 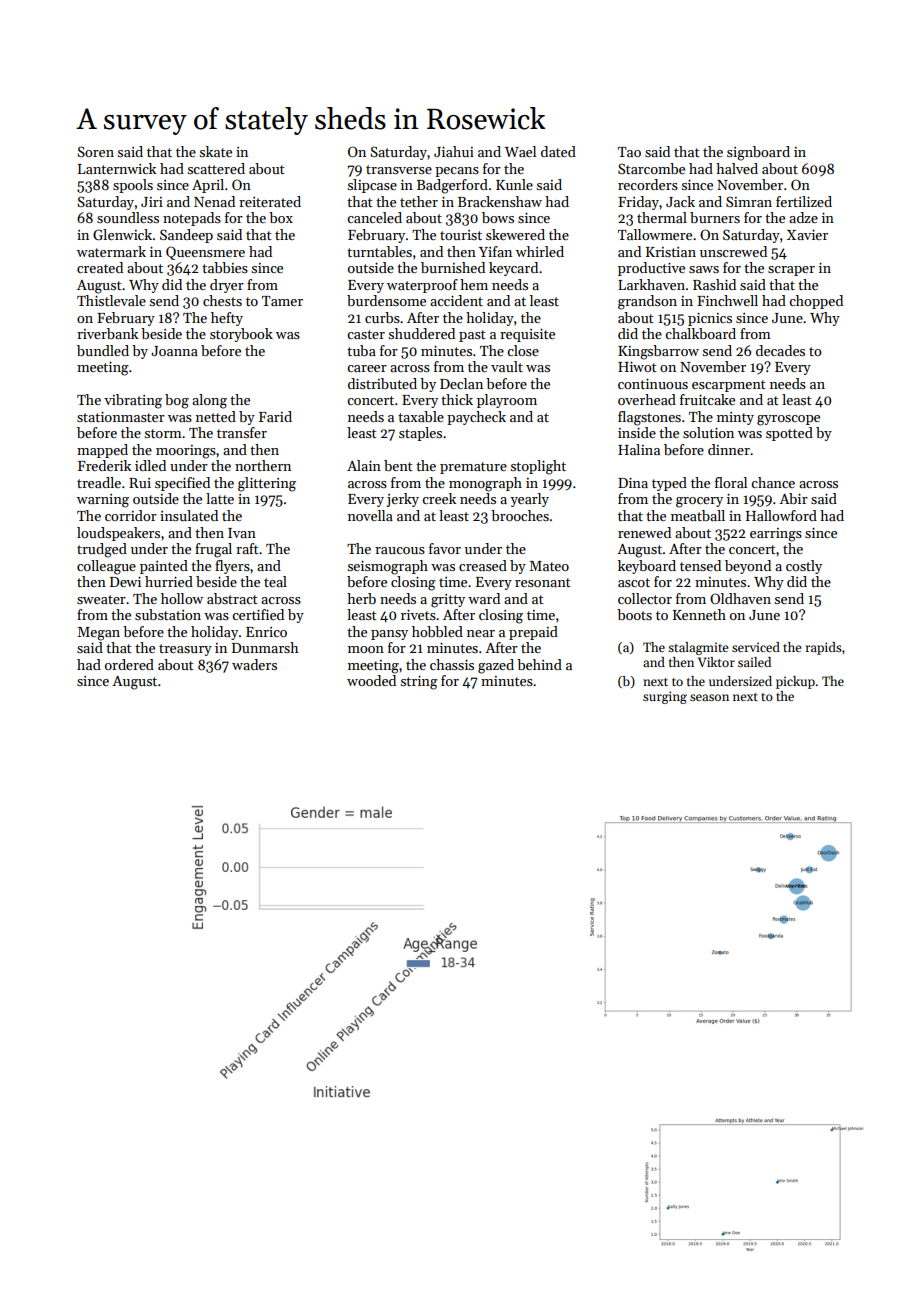 What do you see at coordinates (538, 467) in the image?
I see `stoplight` at bounding box center [538, 467].
